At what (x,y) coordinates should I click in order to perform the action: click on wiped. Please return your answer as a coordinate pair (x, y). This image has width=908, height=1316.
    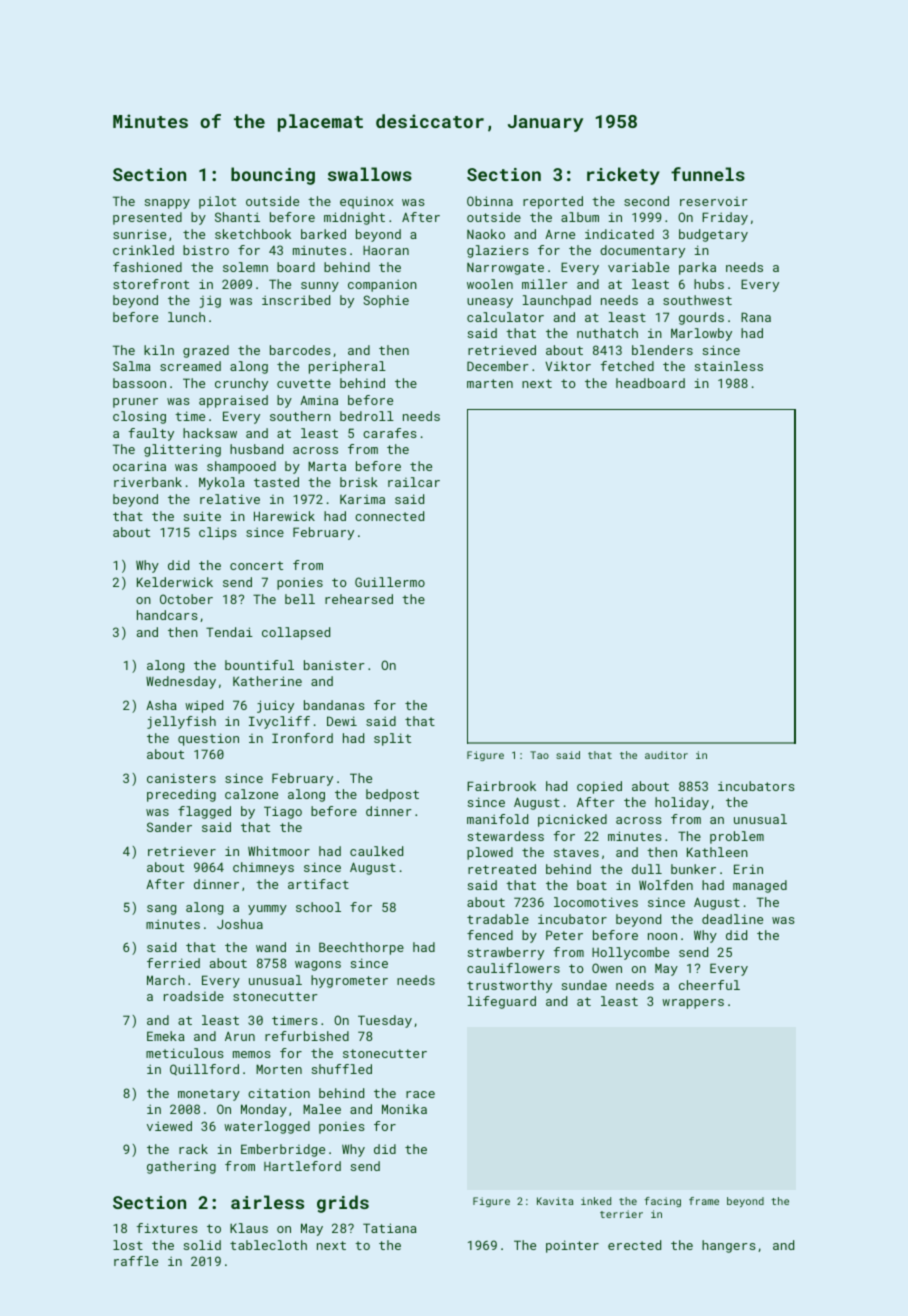
    Looking at the image, I should click on (204, 706).
